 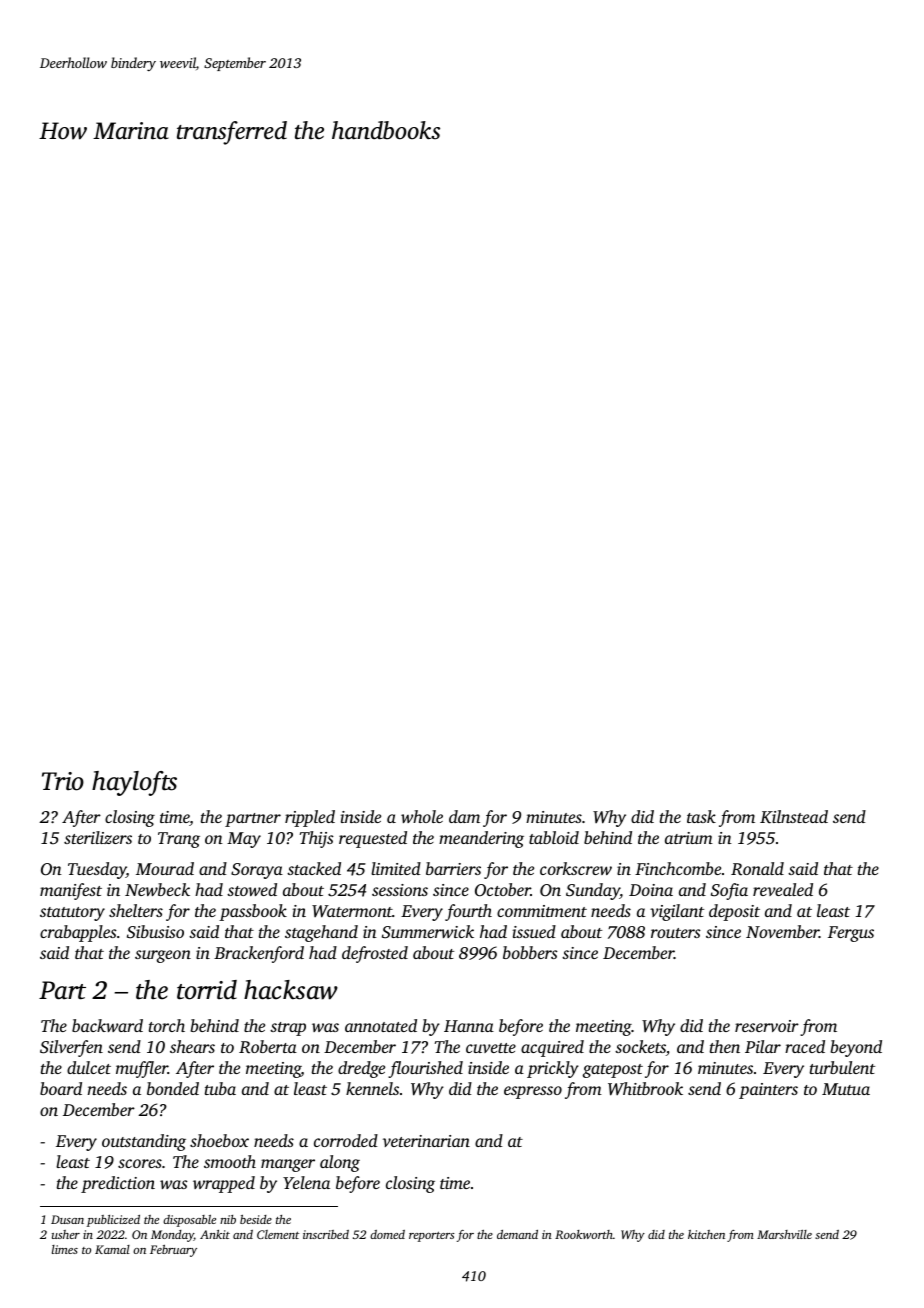 I want to click on Marshville, so click(x=784, y=1234).
